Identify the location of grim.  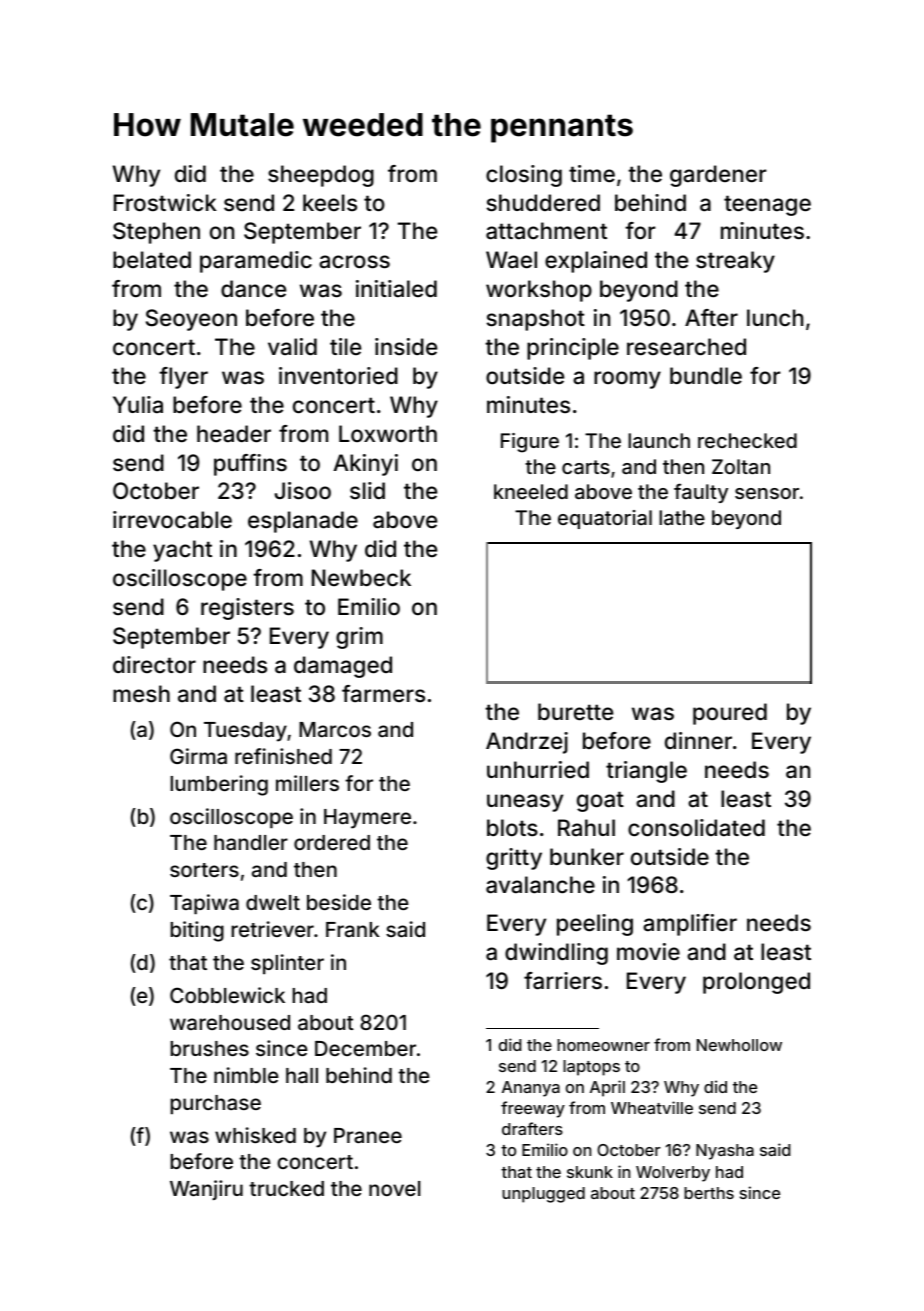
(359, 638).
